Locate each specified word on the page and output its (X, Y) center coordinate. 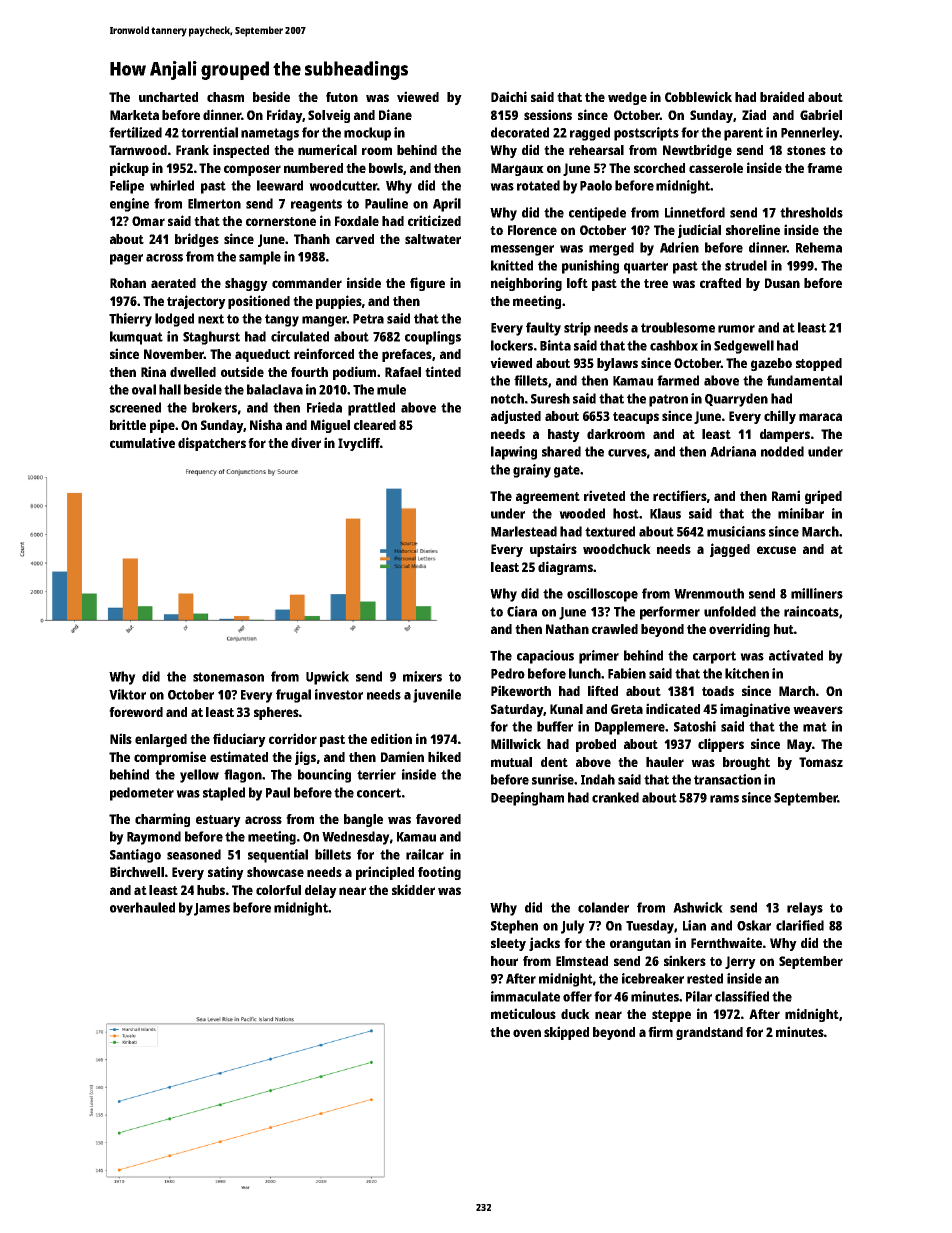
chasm (225, 97)
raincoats (811, 611)
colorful (278, 890)
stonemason (228, 677)
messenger (522, 250)
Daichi (509, 96)
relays (805, 909)
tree (656, 283)
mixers (422, 676)
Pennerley (810, 134)
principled (385, 873)
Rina (153, 371)
